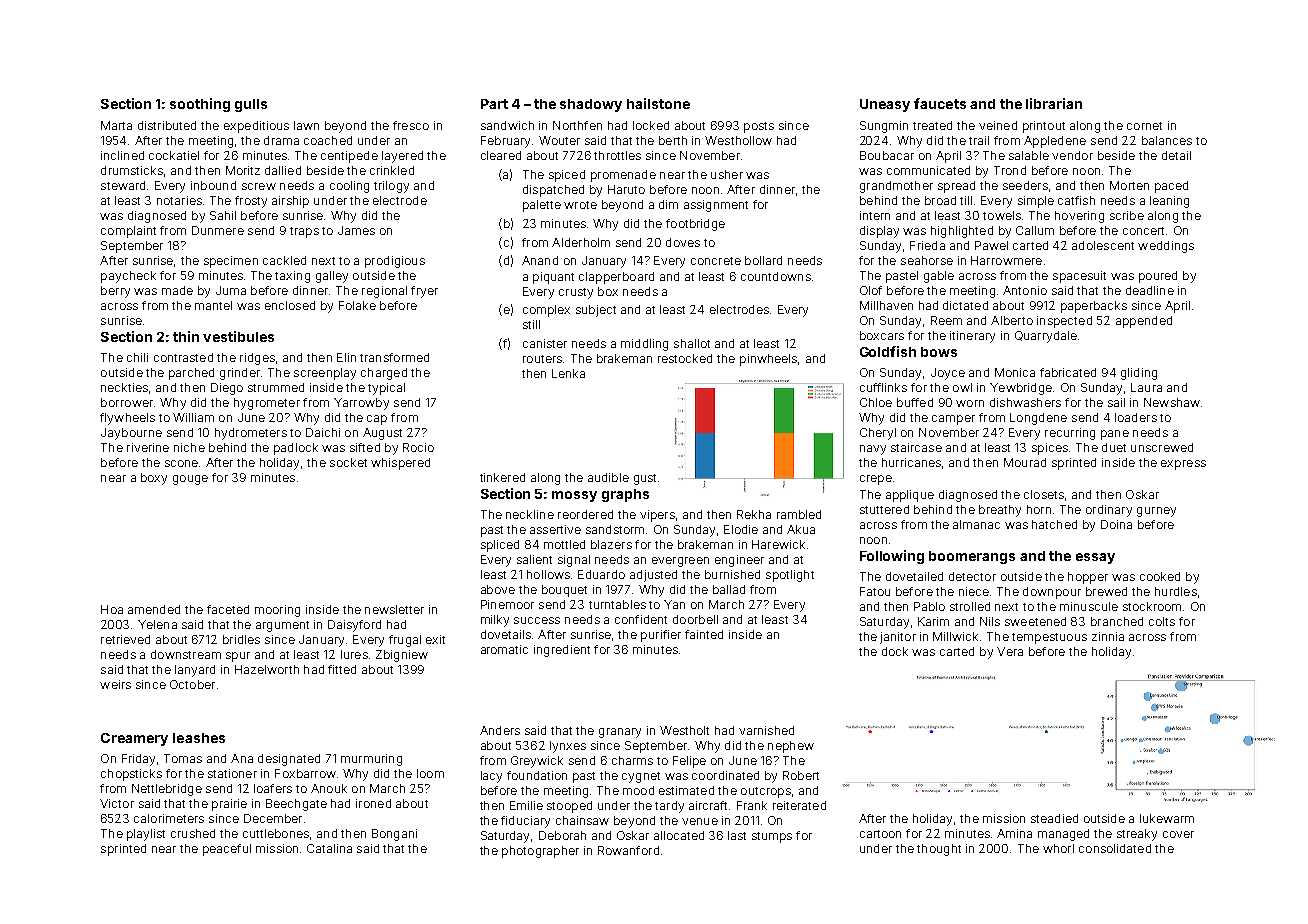  Describe the element at coordinates (195, 671) in the page. I see `lanyard` at that location.
